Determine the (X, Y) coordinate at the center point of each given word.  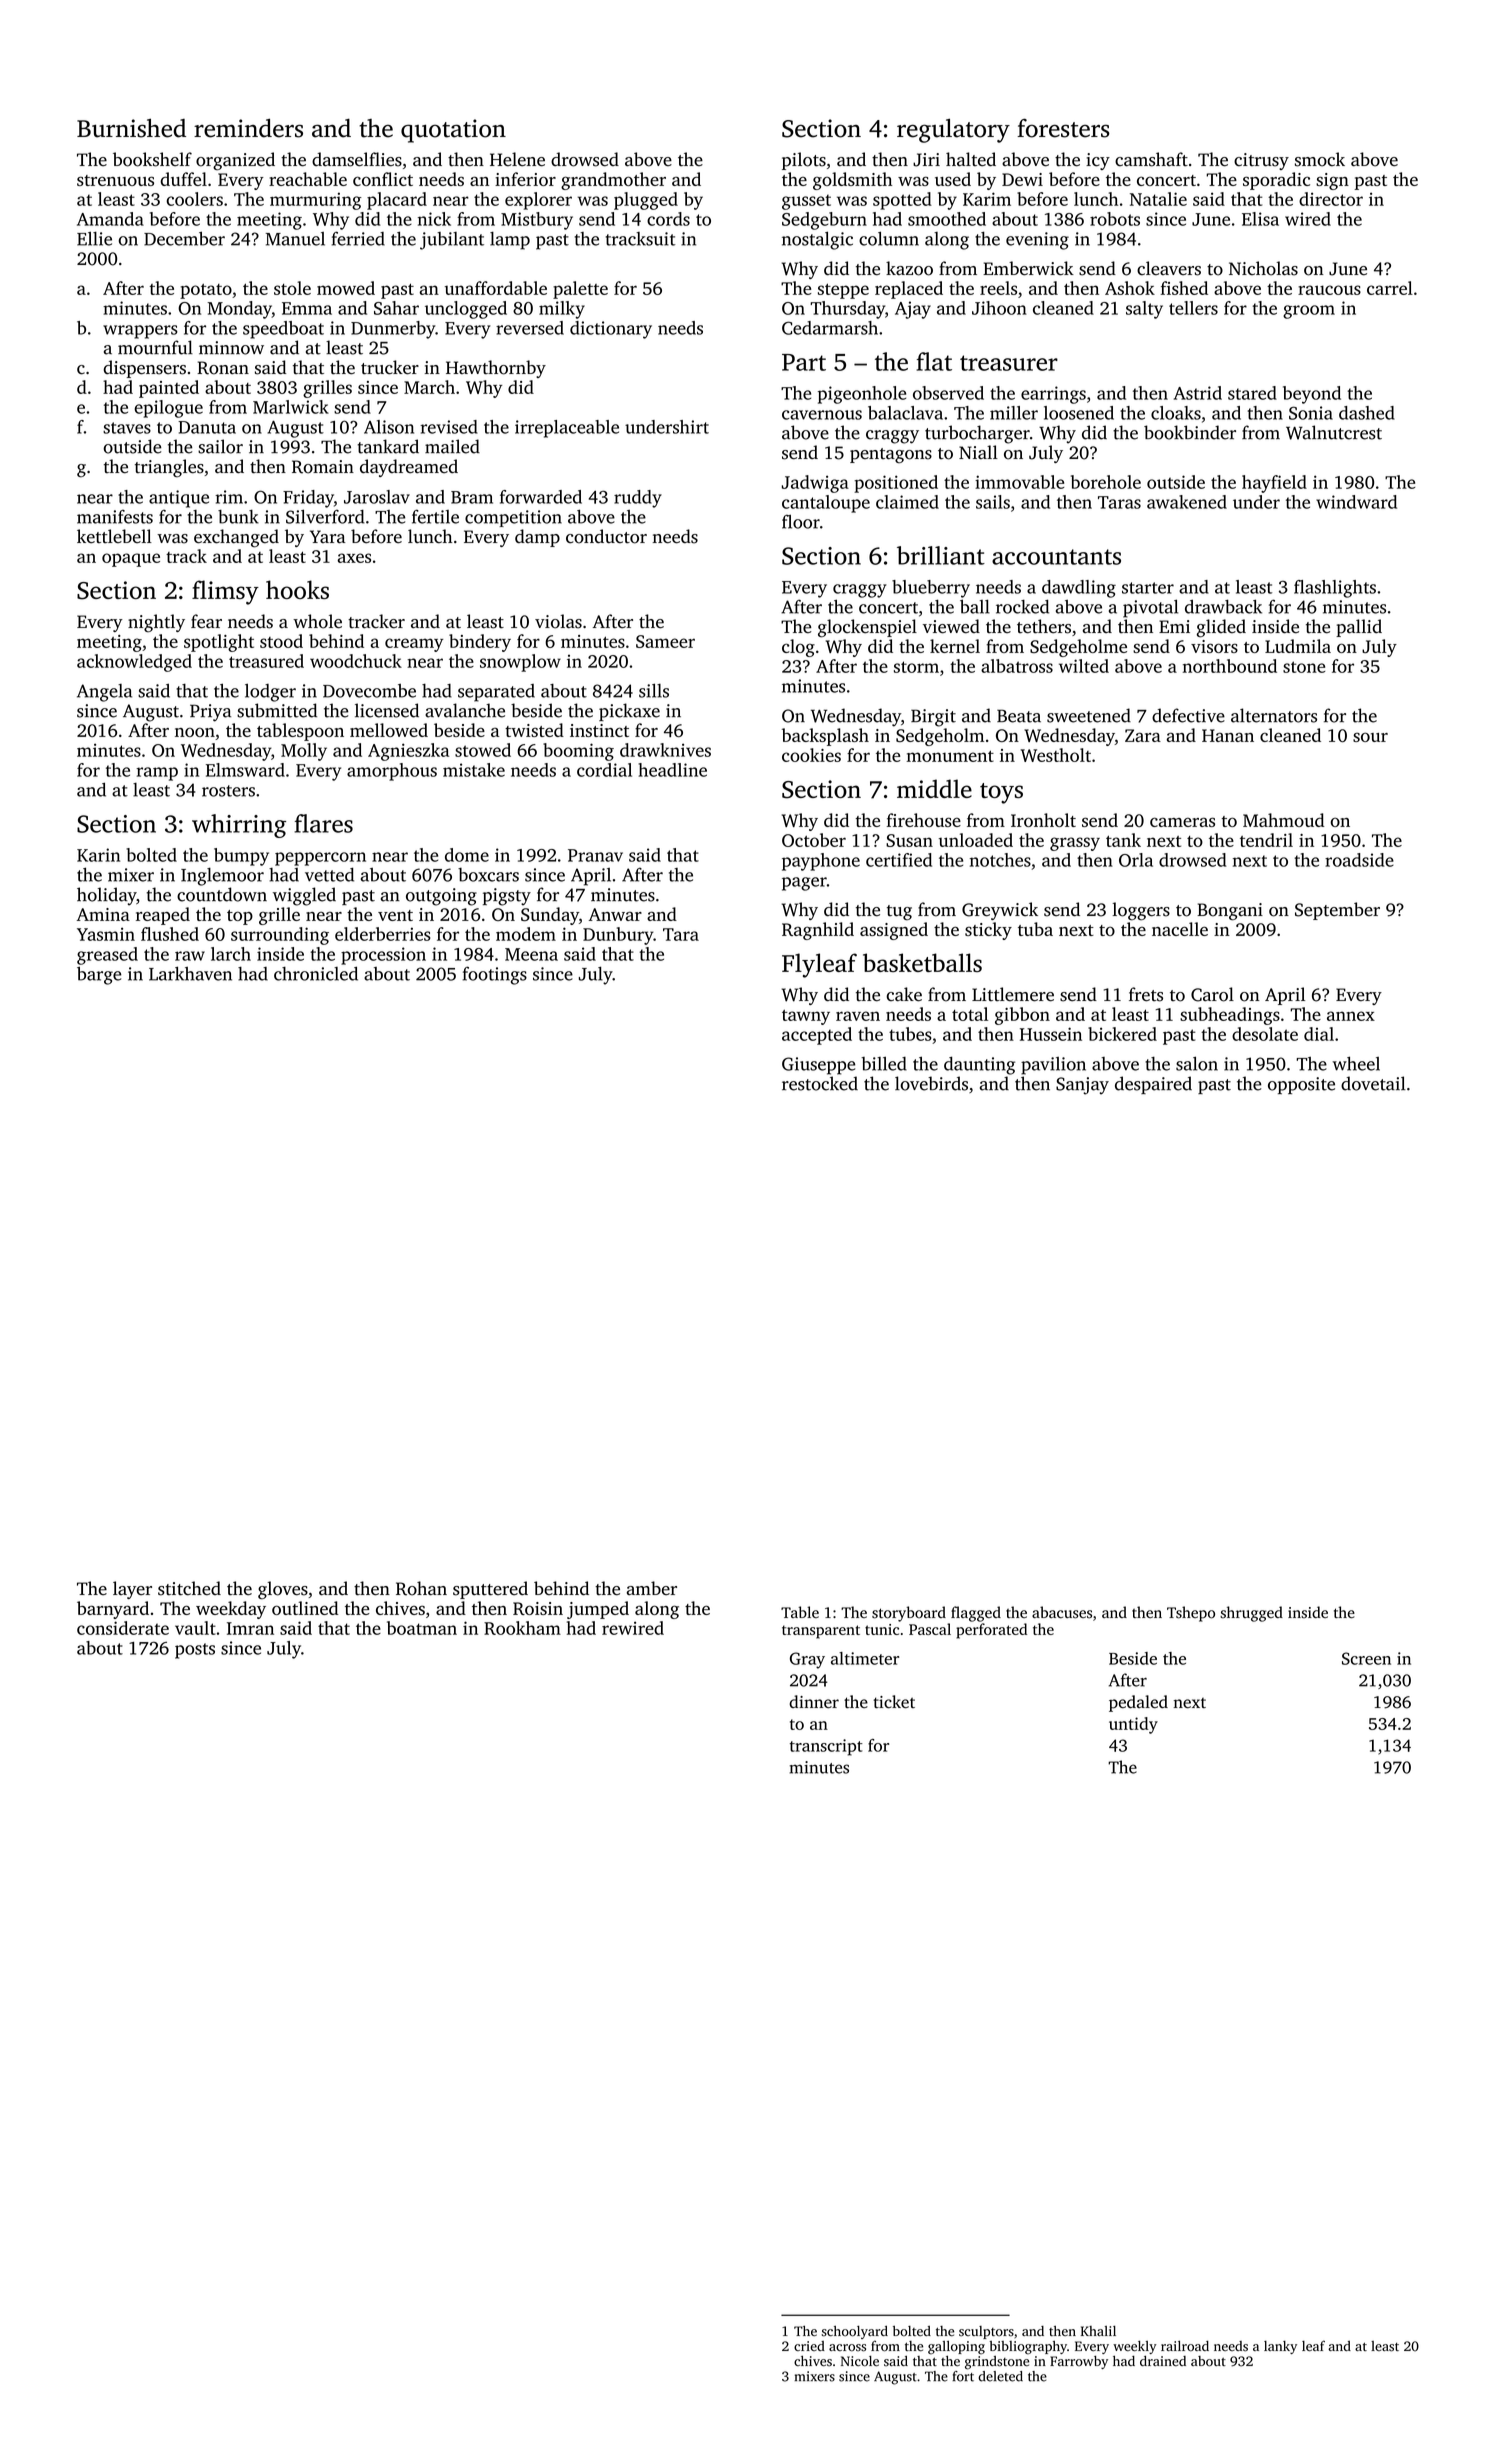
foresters (1063, 128)
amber (652, 1588)
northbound (1230, 666)
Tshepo (1191, 1614)
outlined (305, 1608)
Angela (104, 693)
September (1337, 911)
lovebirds (931, 1083)
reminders (248, 128)
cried (809, 2346)
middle (934, 788)
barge (99, 975)
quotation (453, 131)
